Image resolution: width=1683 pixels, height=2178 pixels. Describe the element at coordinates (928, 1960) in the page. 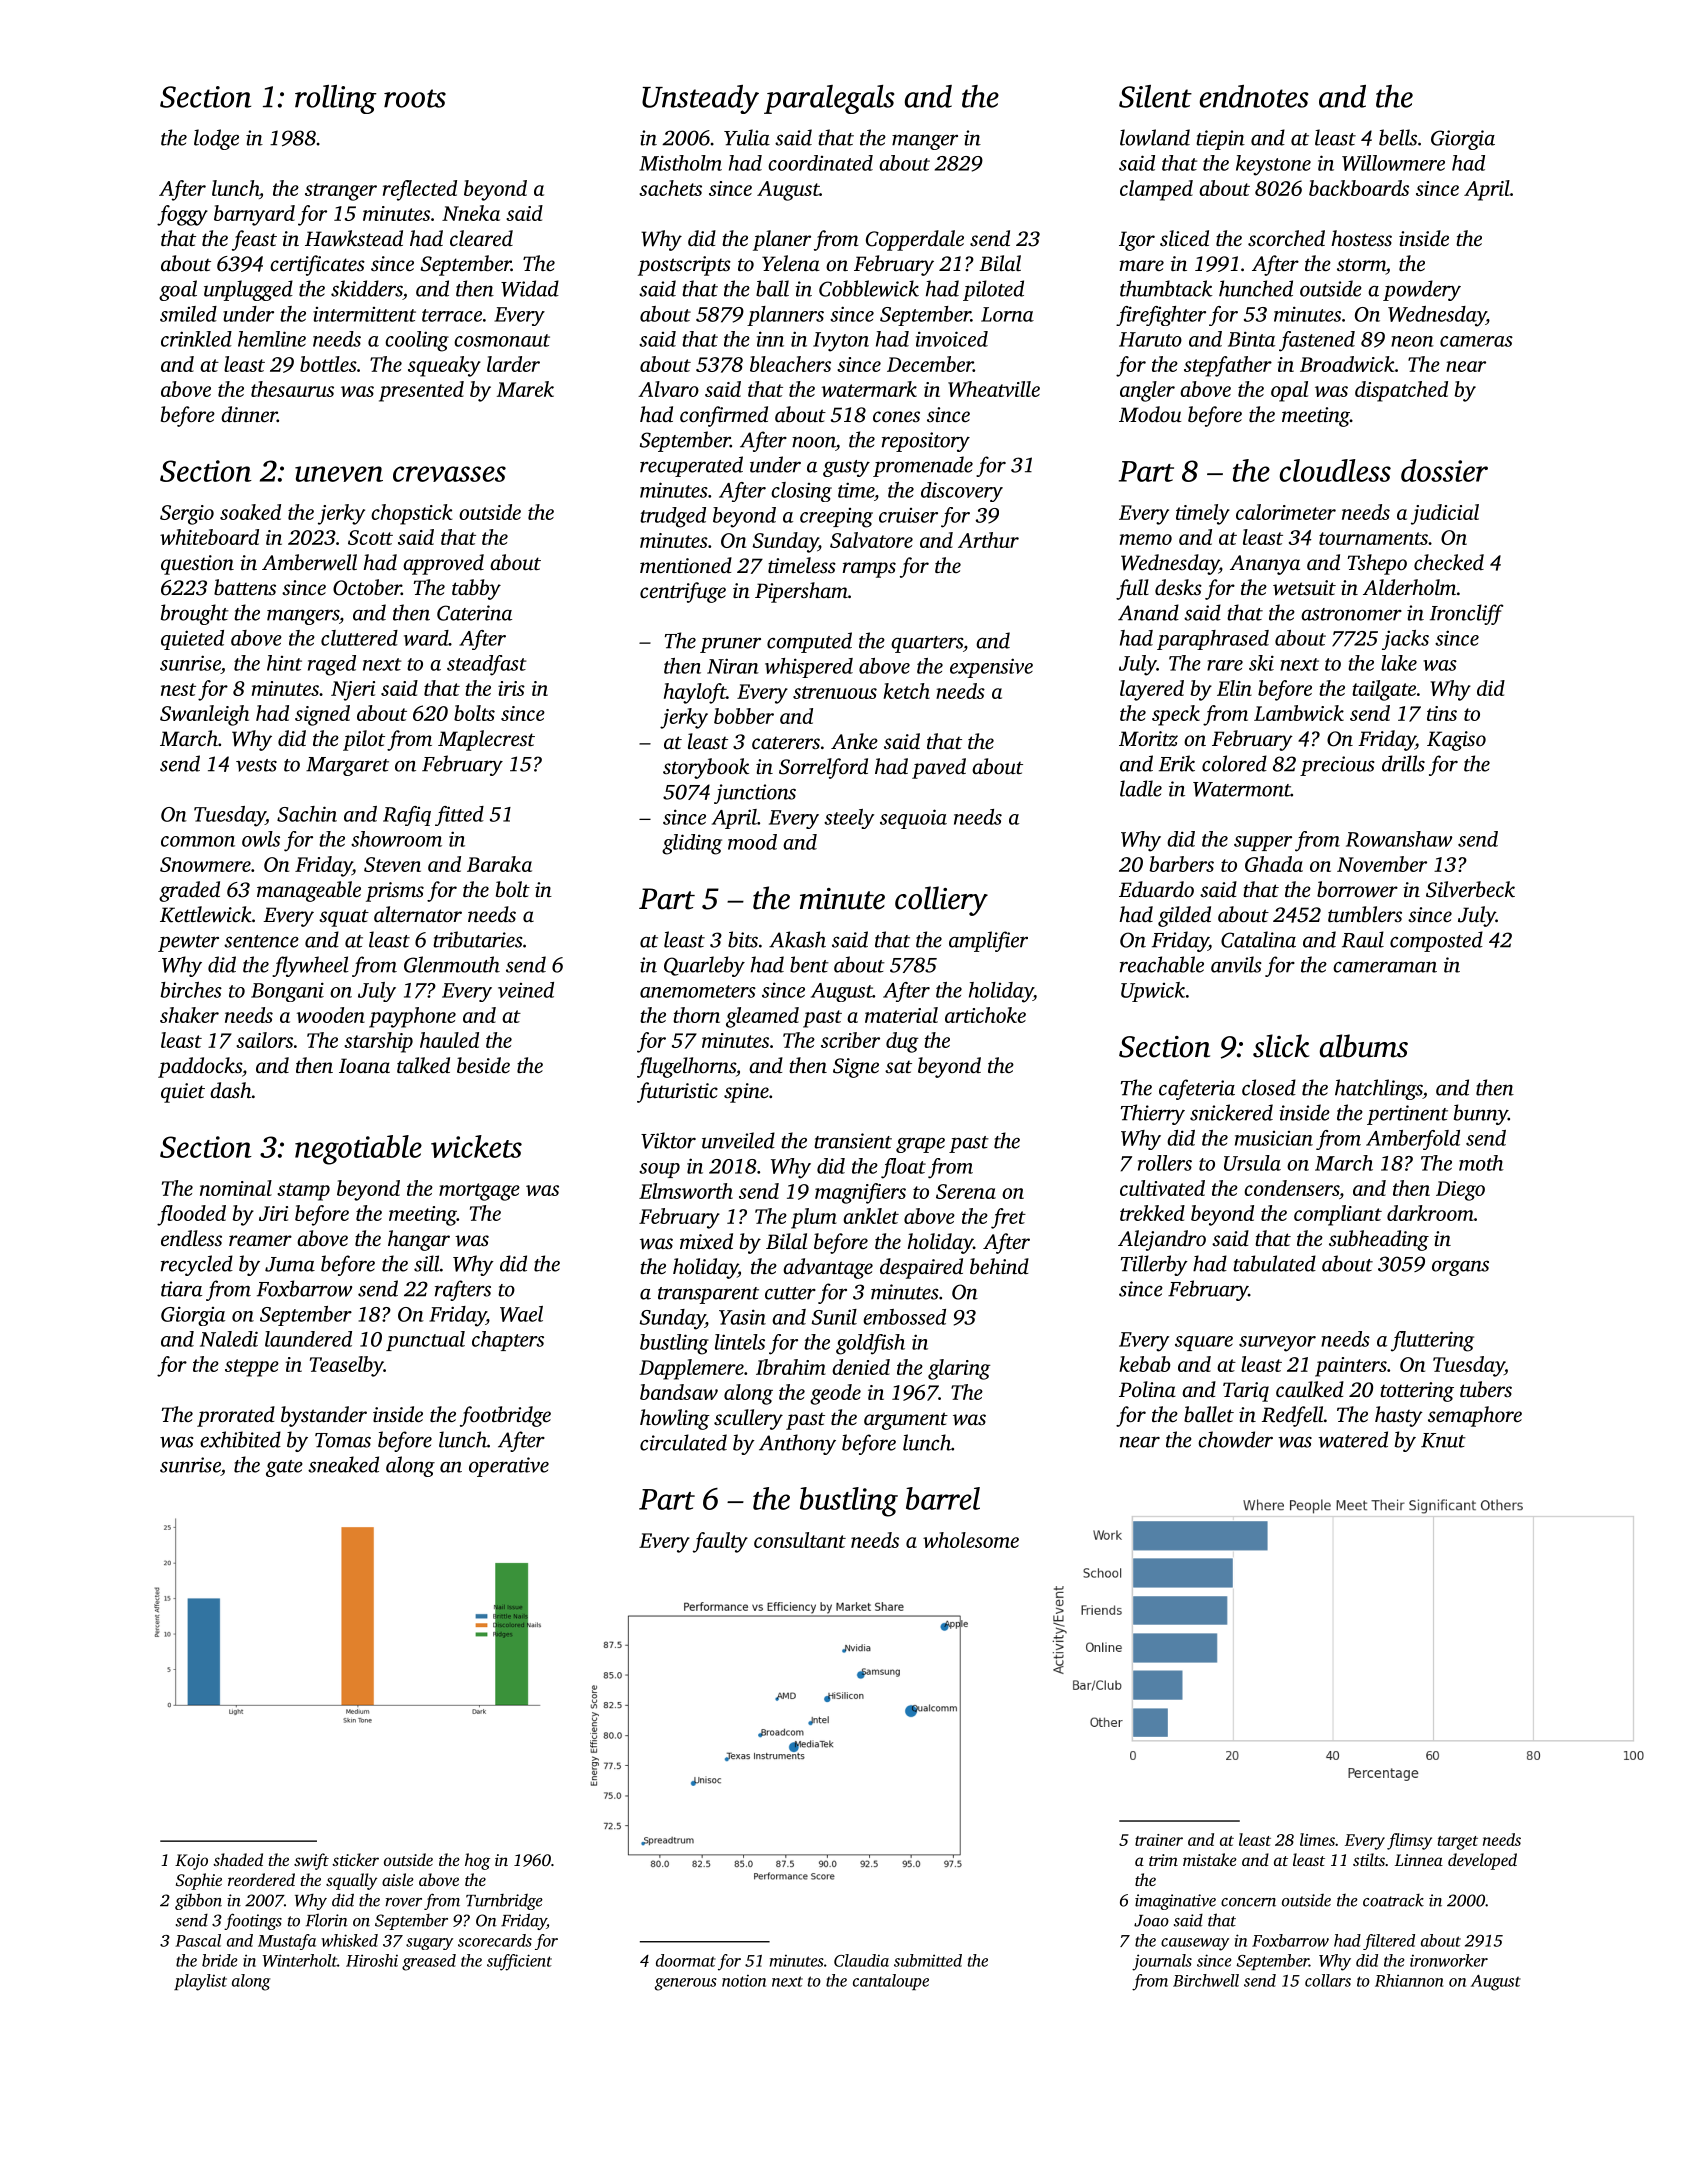

I see `submitted` at that location.
